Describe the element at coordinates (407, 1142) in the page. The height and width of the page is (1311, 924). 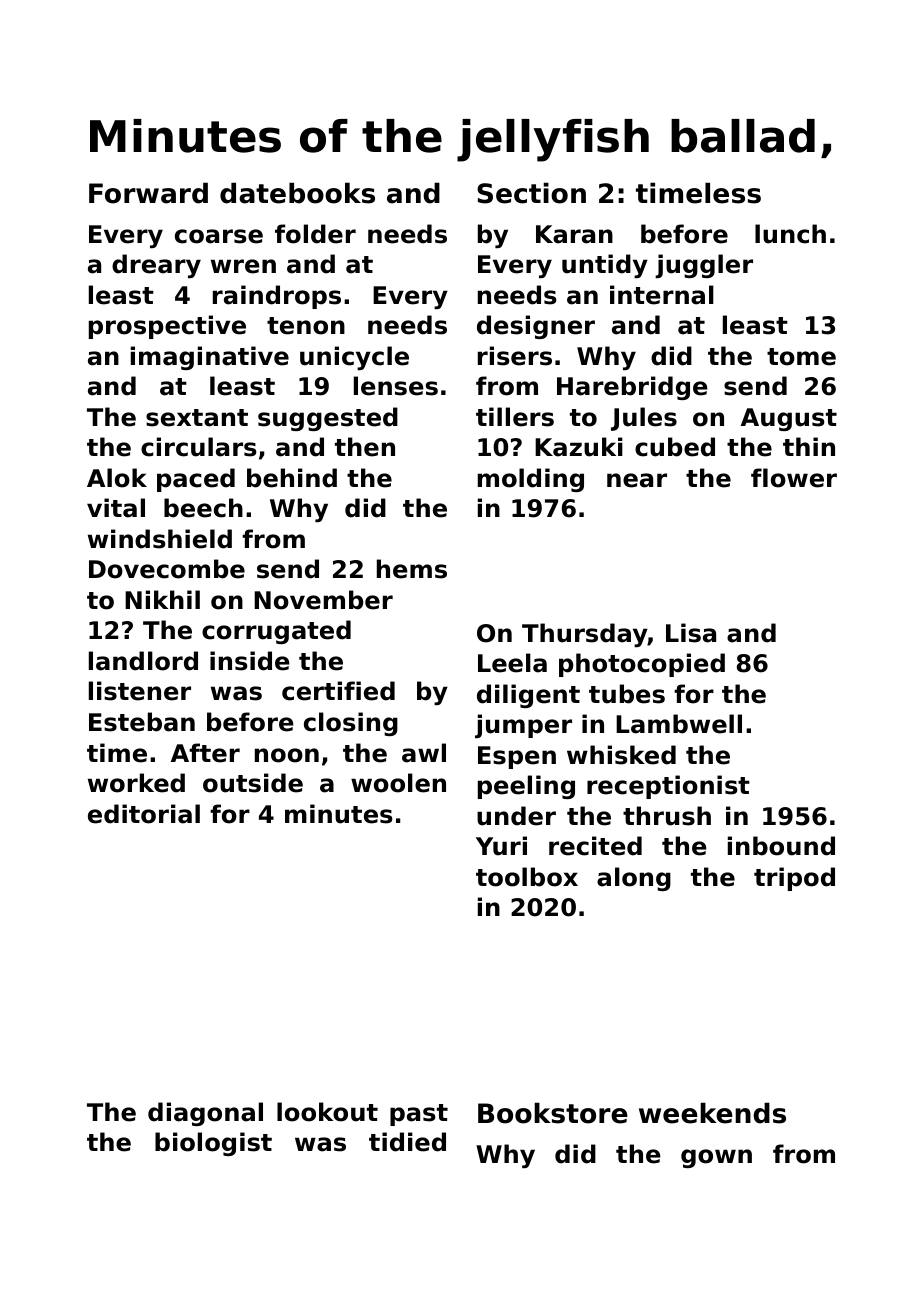
I see `tidied` at that location.
